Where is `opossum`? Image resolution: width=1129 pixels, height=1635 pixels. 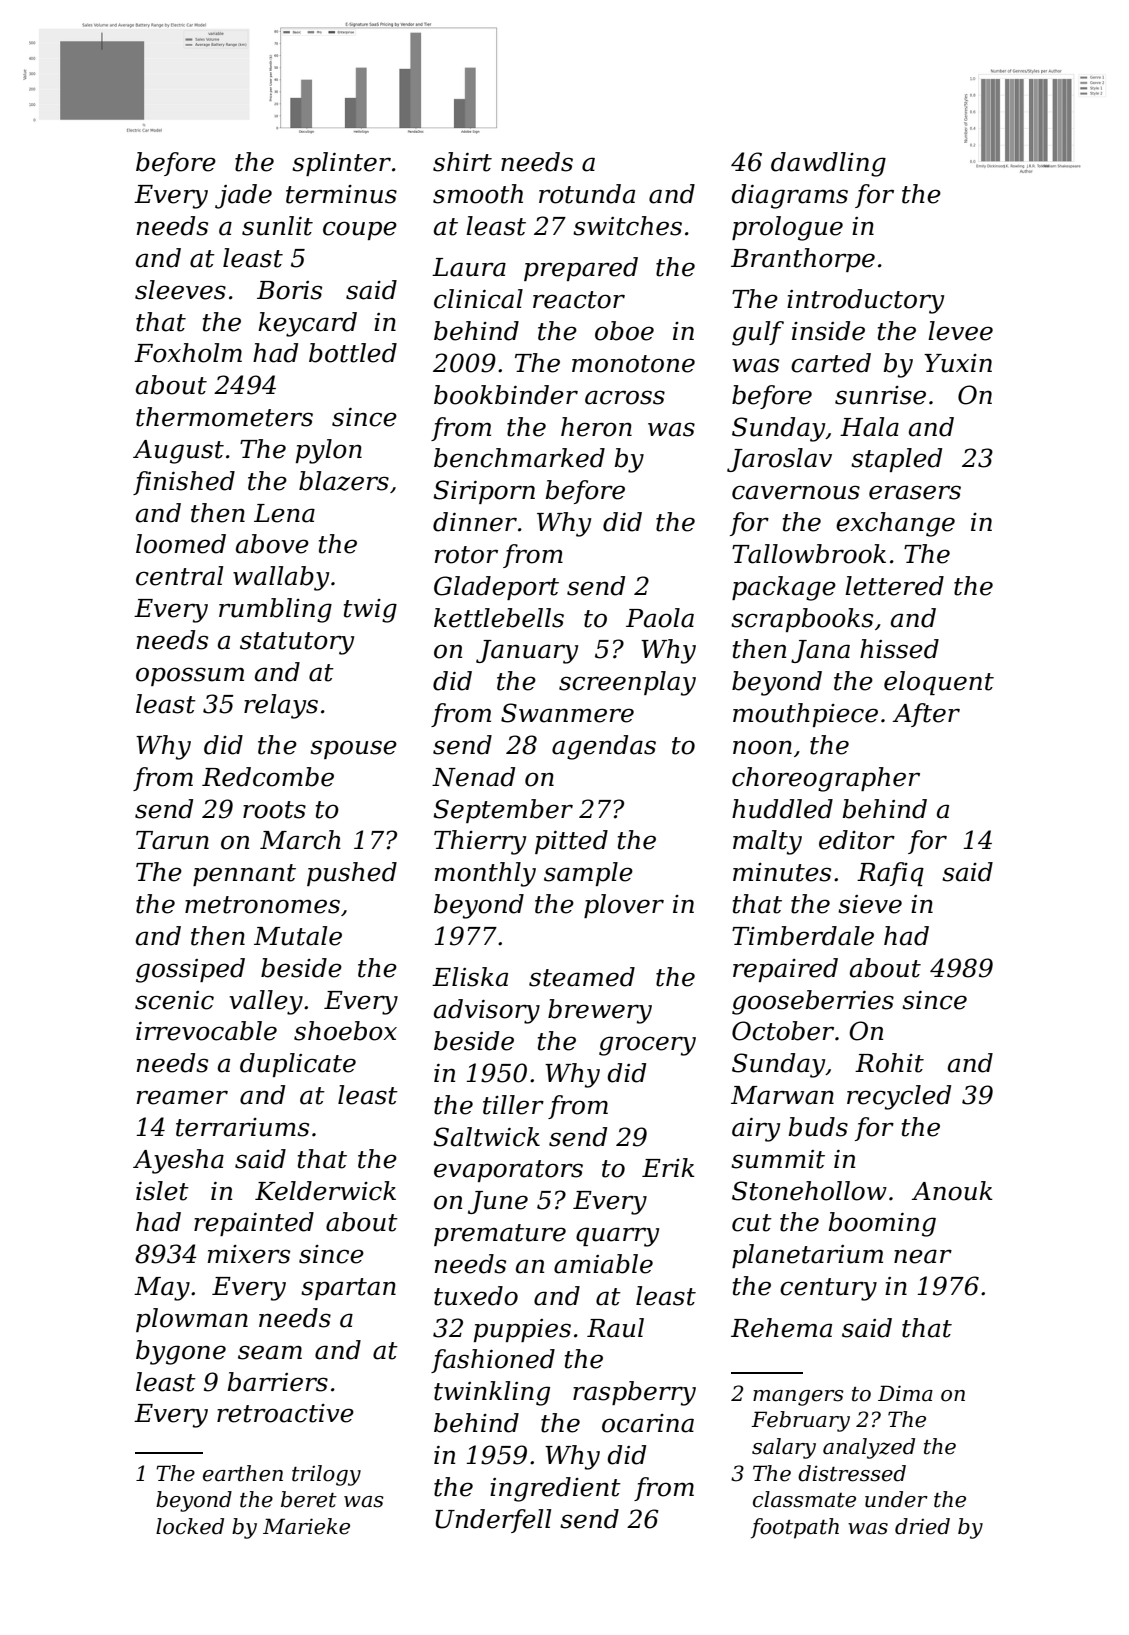
opossum is located at coordinates (190, 676).
